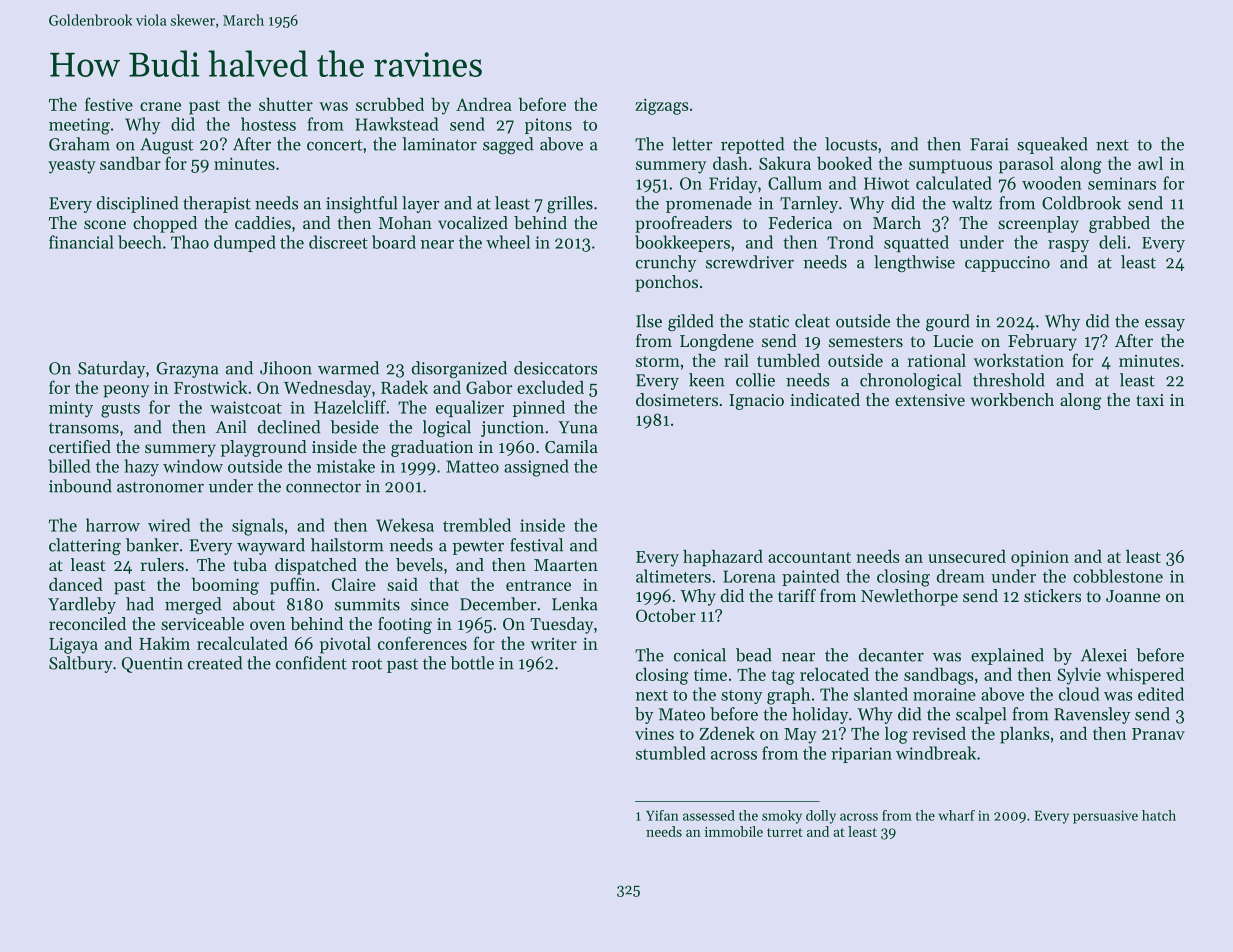 This screenshot has width=1233, height=952. What do you see at coordinates (692, 144) in the screenshot?
I see `letter` at bounding box center [692, 144].
